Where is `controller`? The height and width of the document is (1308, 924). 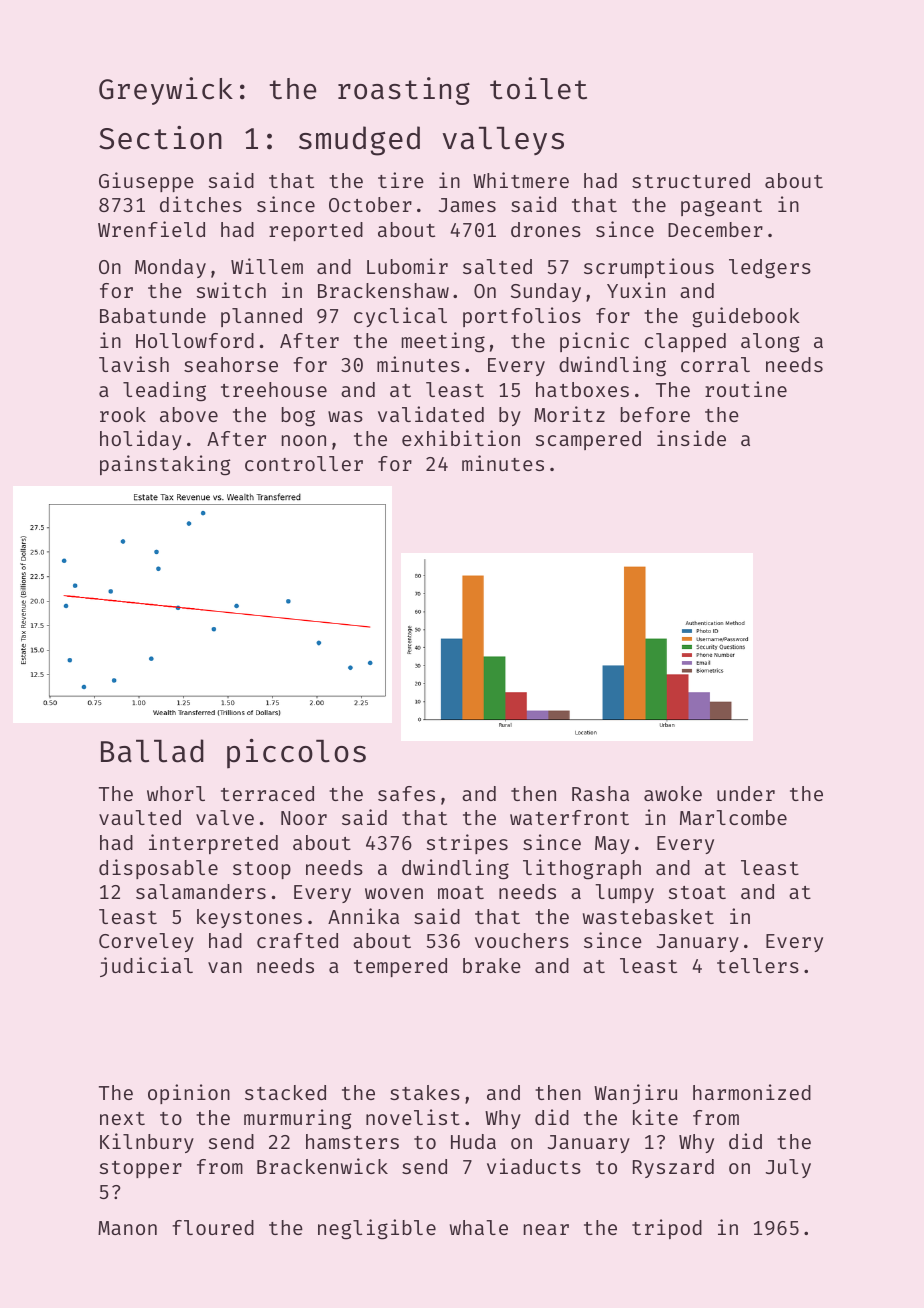 controller is located at coordinates (304, 463).
